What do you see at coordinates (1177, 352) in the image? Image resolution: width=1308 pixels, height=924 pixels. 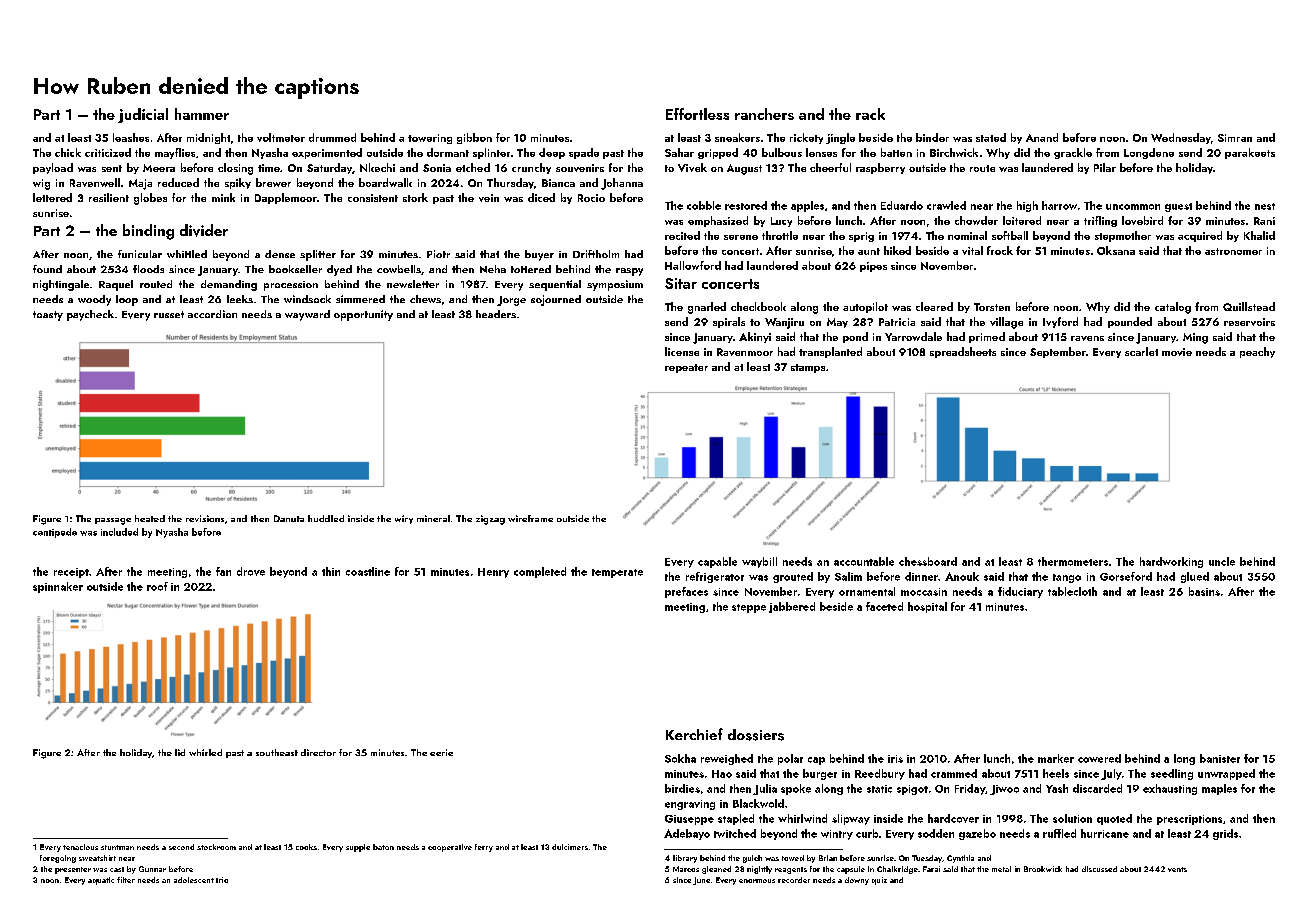 I see `movie` at bounding box center [1177, 352].
